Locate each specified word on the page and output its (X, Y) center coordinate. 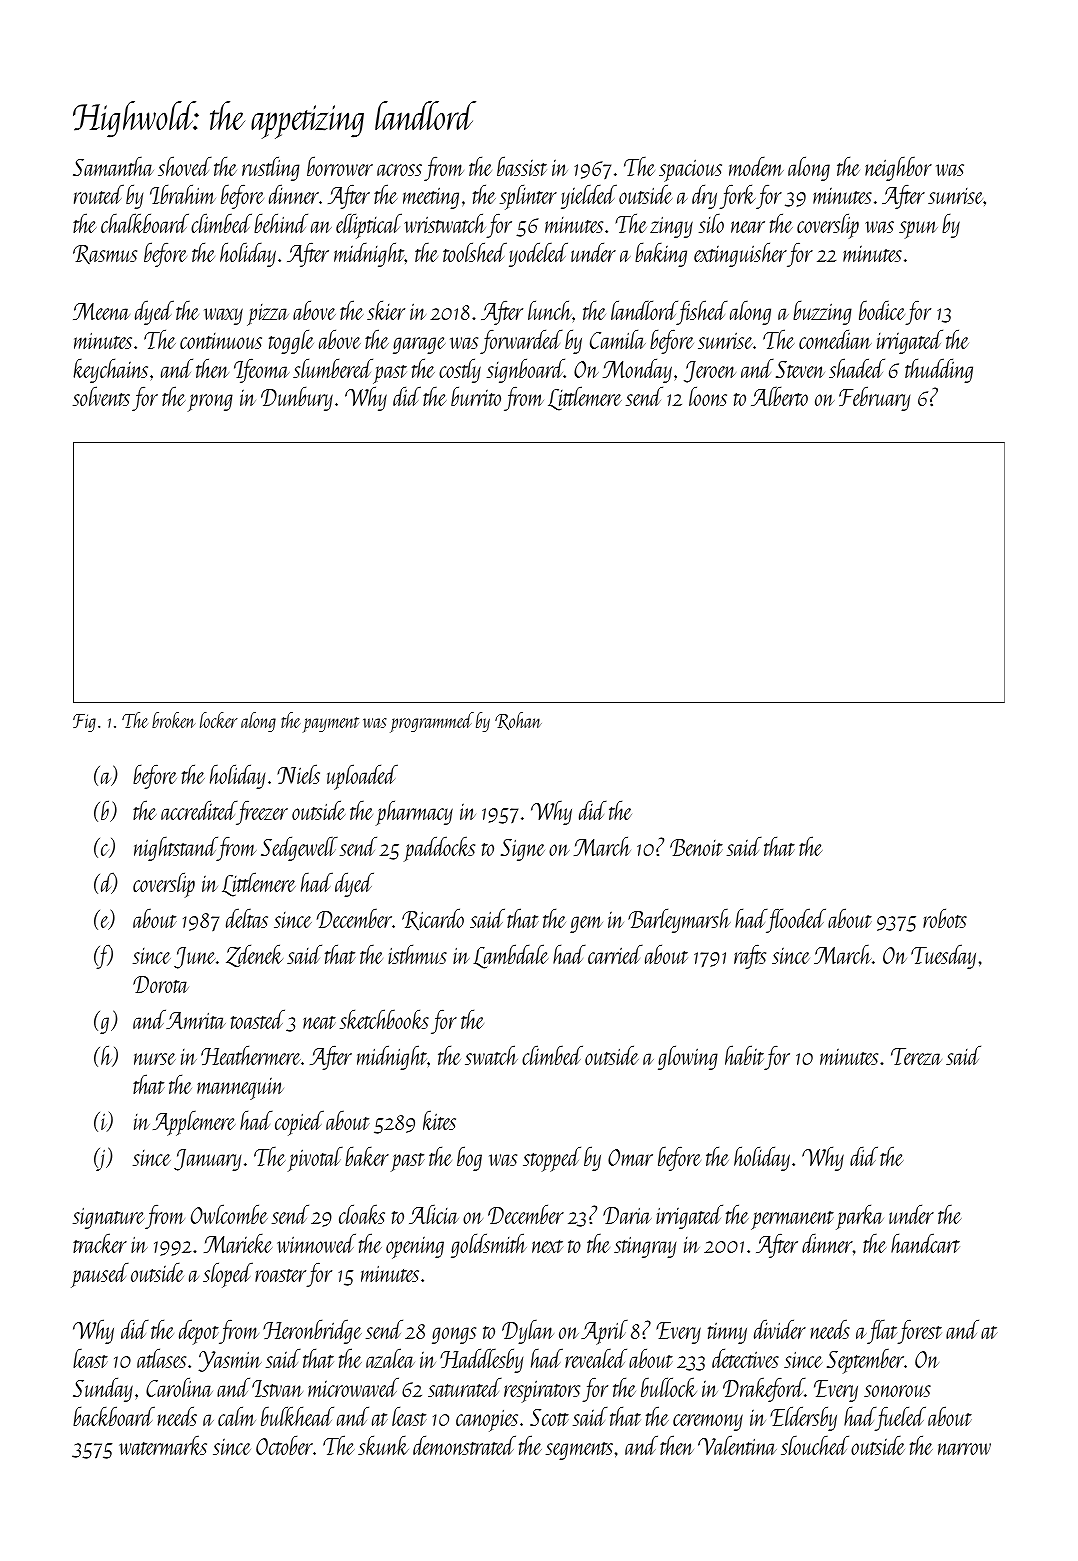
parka (860, 1217)
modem (756, 166)
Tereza (916, 1056)
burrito (476, 396)
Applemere (194, 1123)
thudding (939, 370)
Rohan (518, 721)
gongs (454, 1335)
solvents (101, 396)
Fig (84, 723)
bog (469, 1158)
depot (199, 1332)
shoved (185, 166)
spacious (690, 170)
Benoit (696, 847)
